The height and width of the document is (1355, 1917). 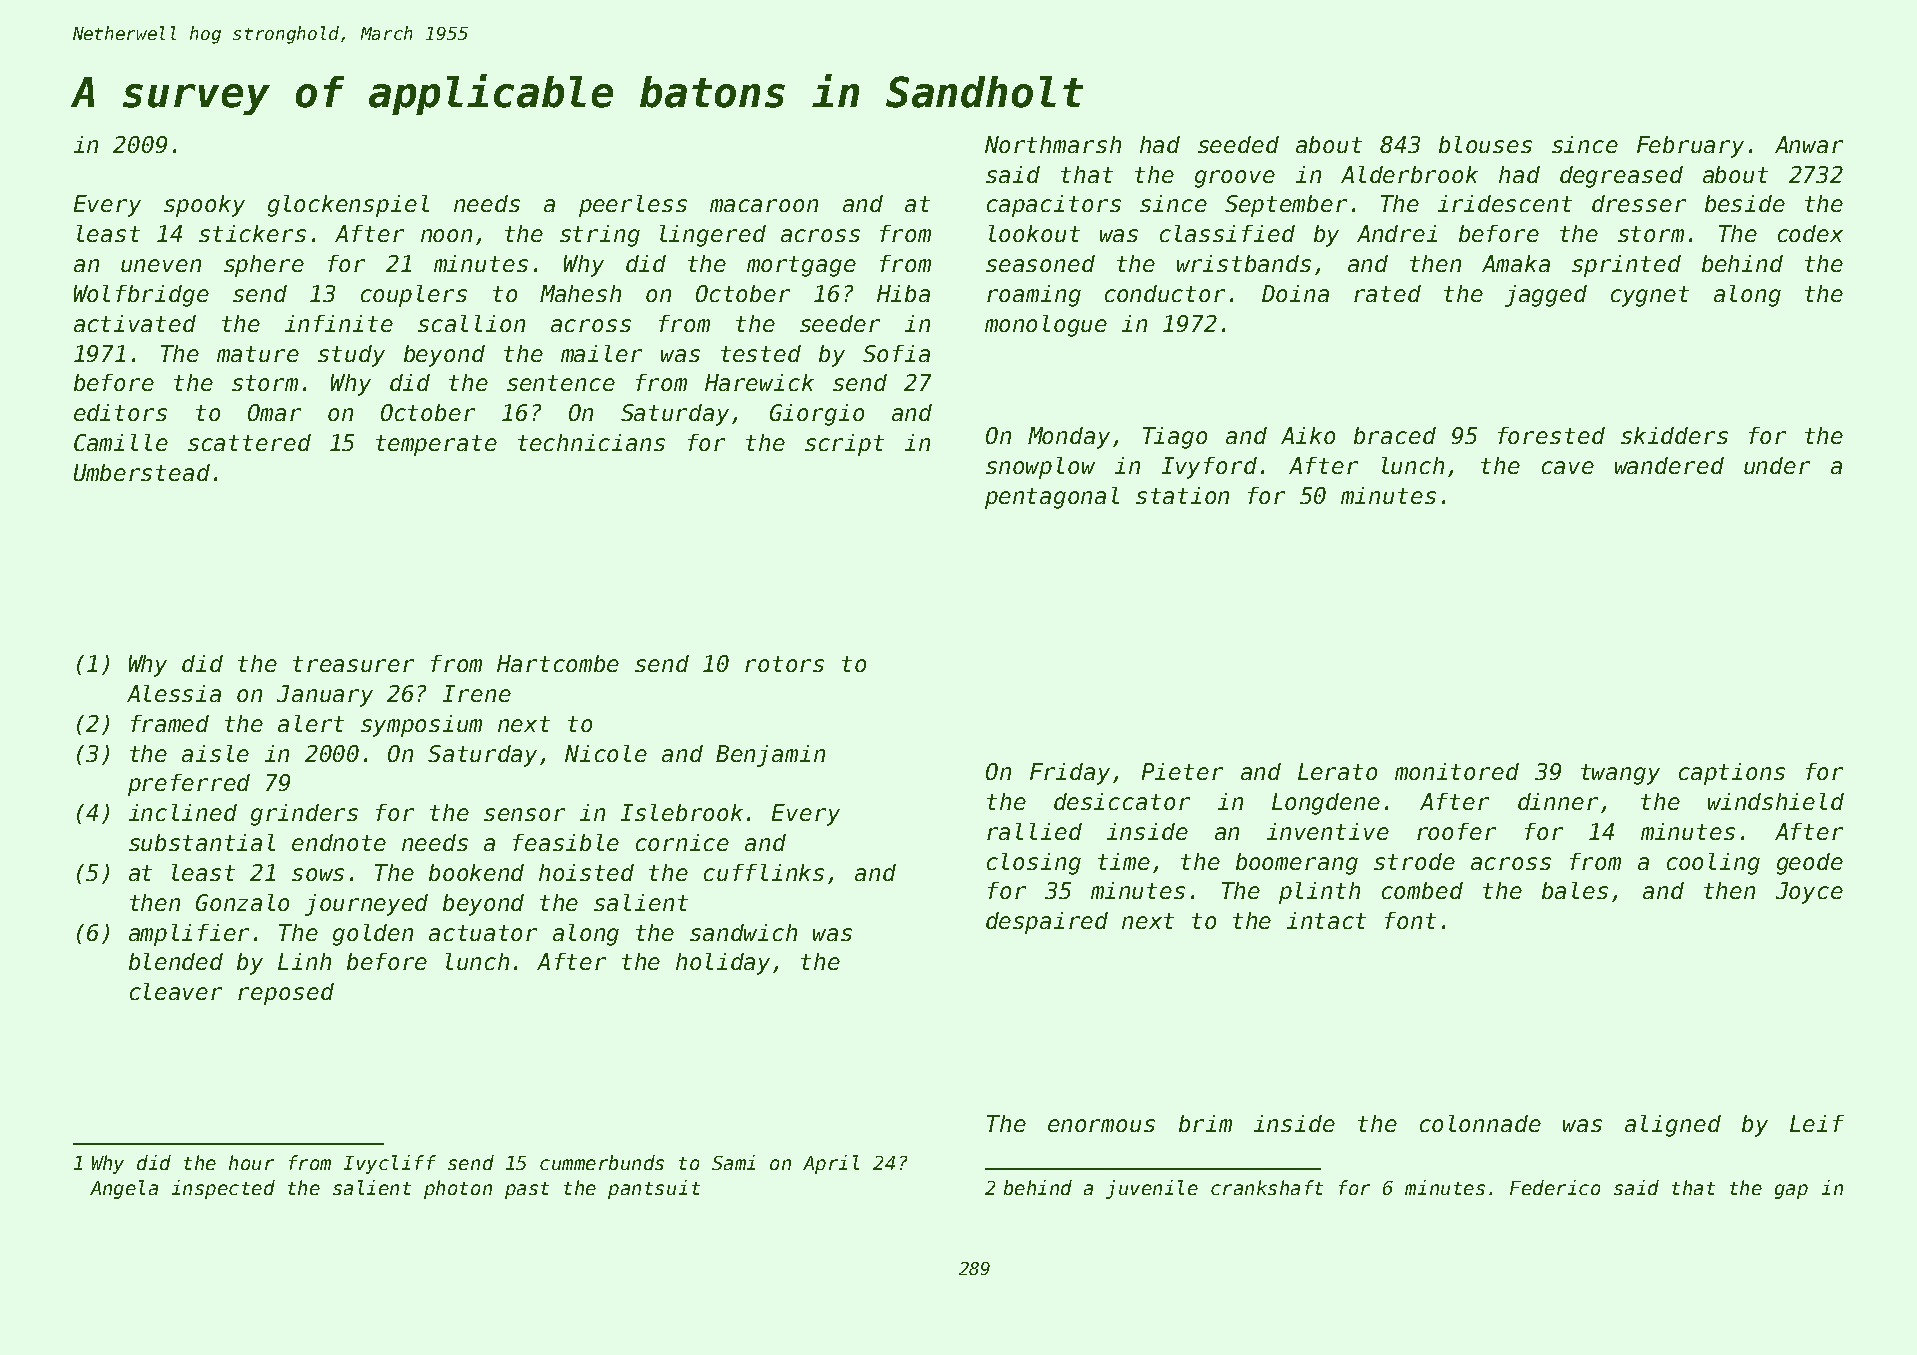 I want to click on Joyce, so click(x=1809, y=893).
